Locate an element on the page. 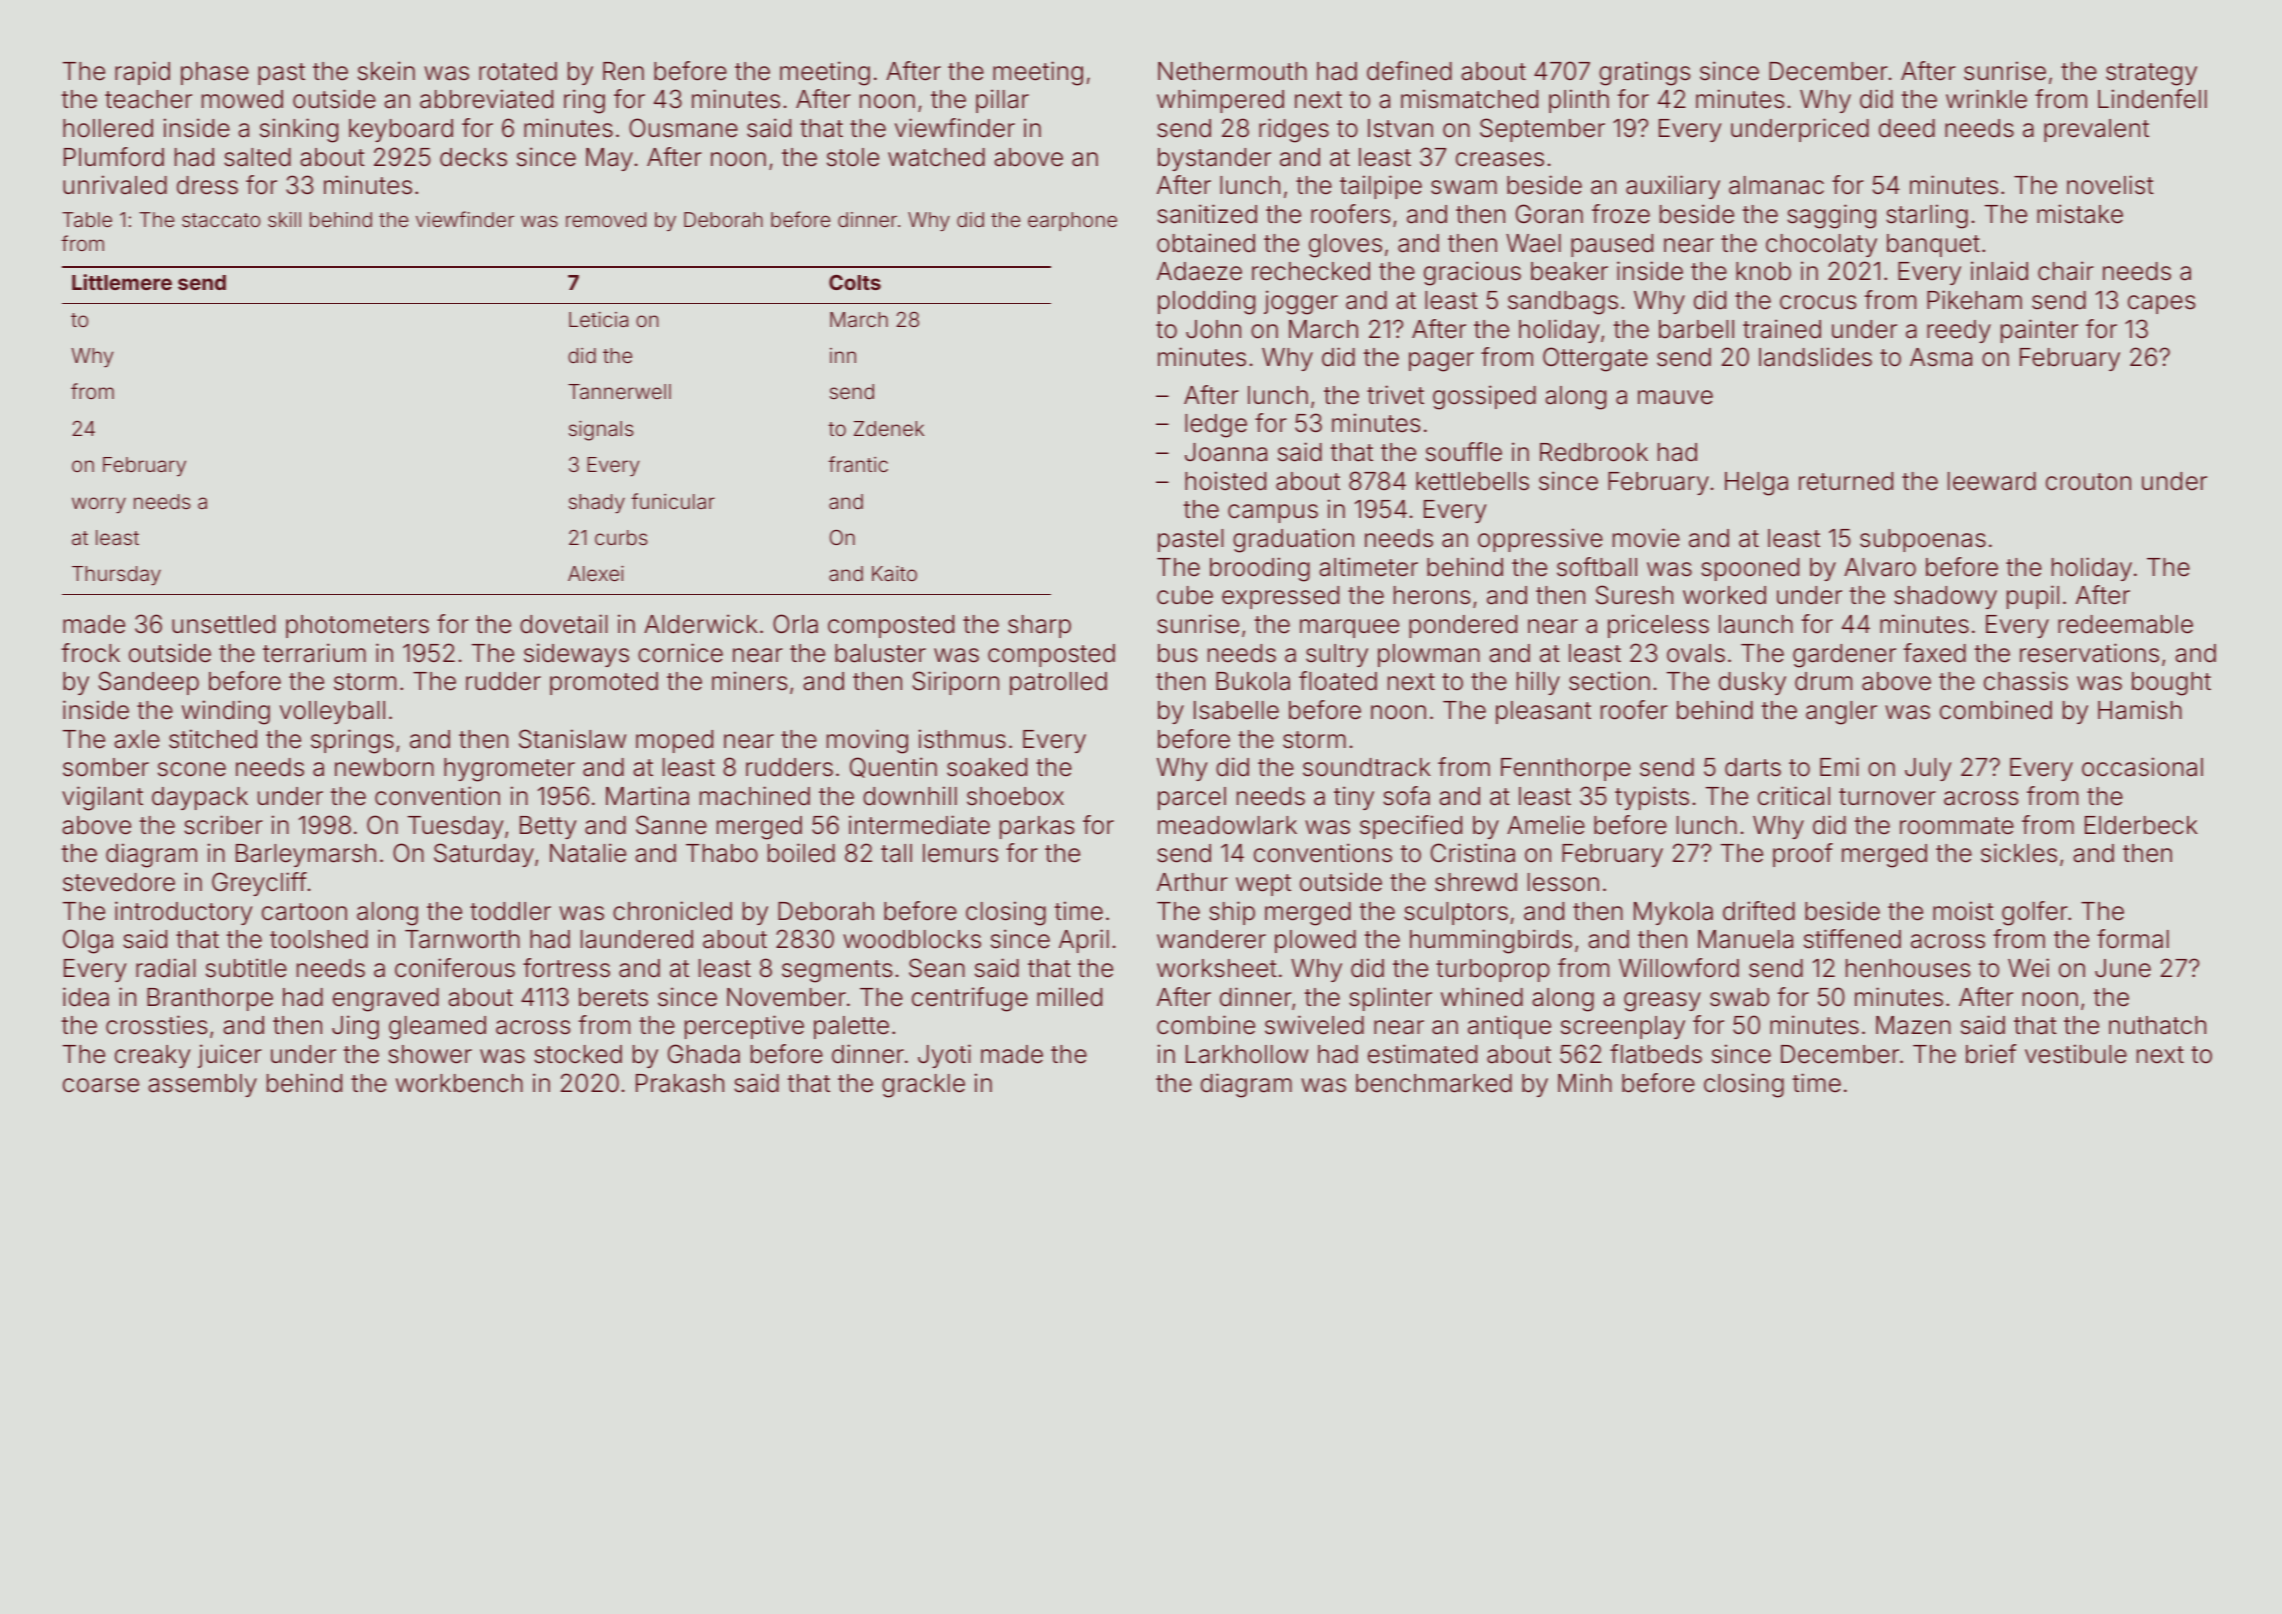 The height and width of the document is (1614, 2282). paused is located at coordinates (1612, 245).
